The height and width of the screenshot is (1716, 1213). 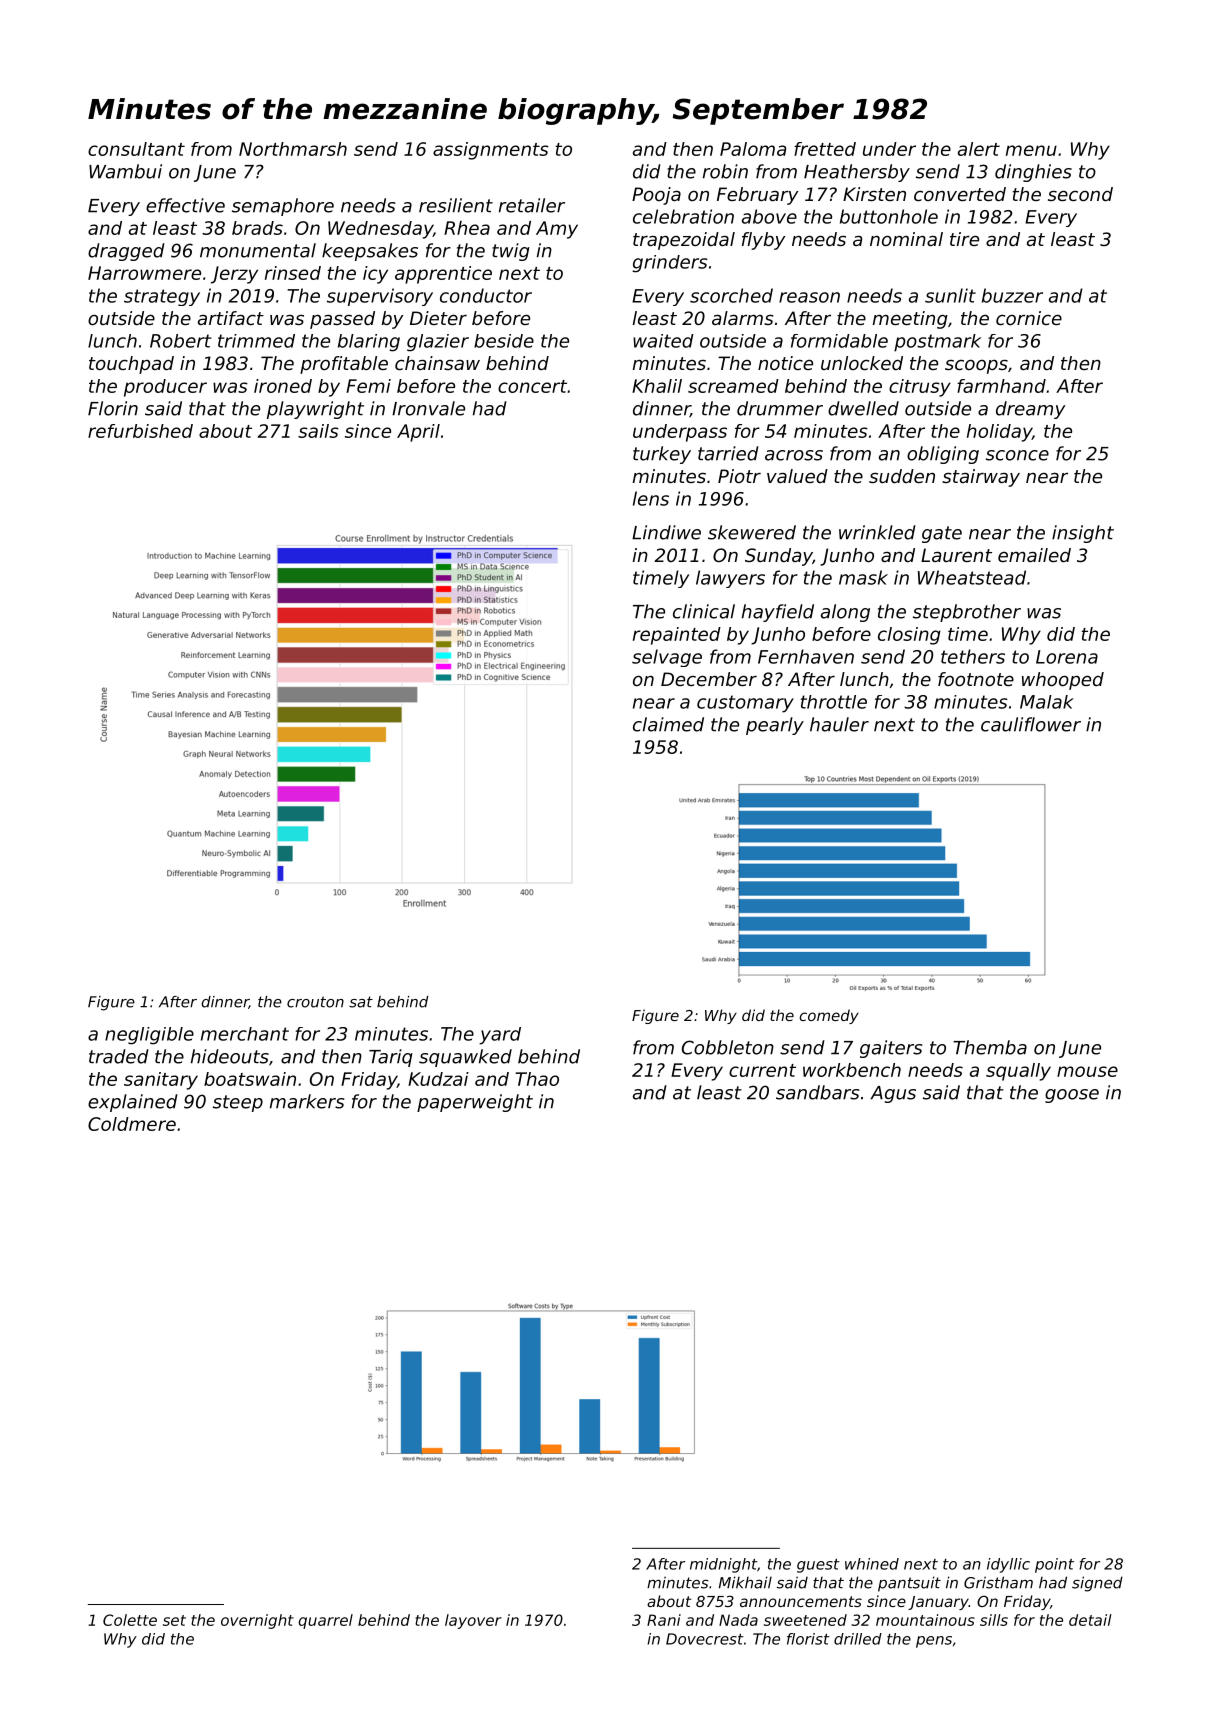 What do you see at coordinates (500, 1036) in the screenshot?
I see `yard` at bounding box center [500, 1036].
